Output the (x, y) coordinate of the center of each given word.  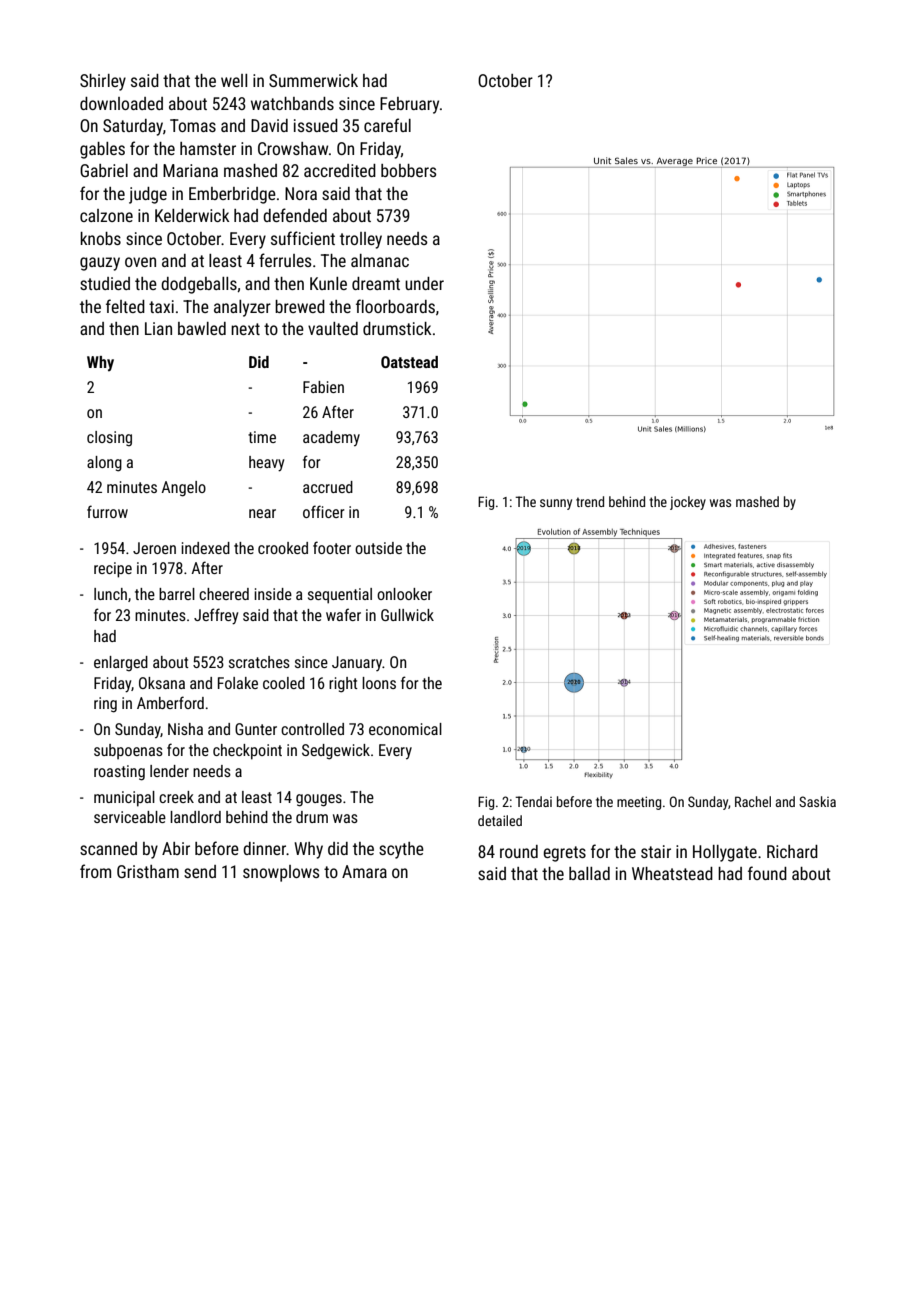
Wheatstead (672, 873)
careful (387, 125)
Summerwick (313, 80)
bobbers (409, 170)
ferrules (285, 260)
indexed (205, 548)
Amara (364, 871)
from (95, 871)
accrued (328, 487)
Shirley (103, 82)
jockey (688, 503)
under (424, 283)
